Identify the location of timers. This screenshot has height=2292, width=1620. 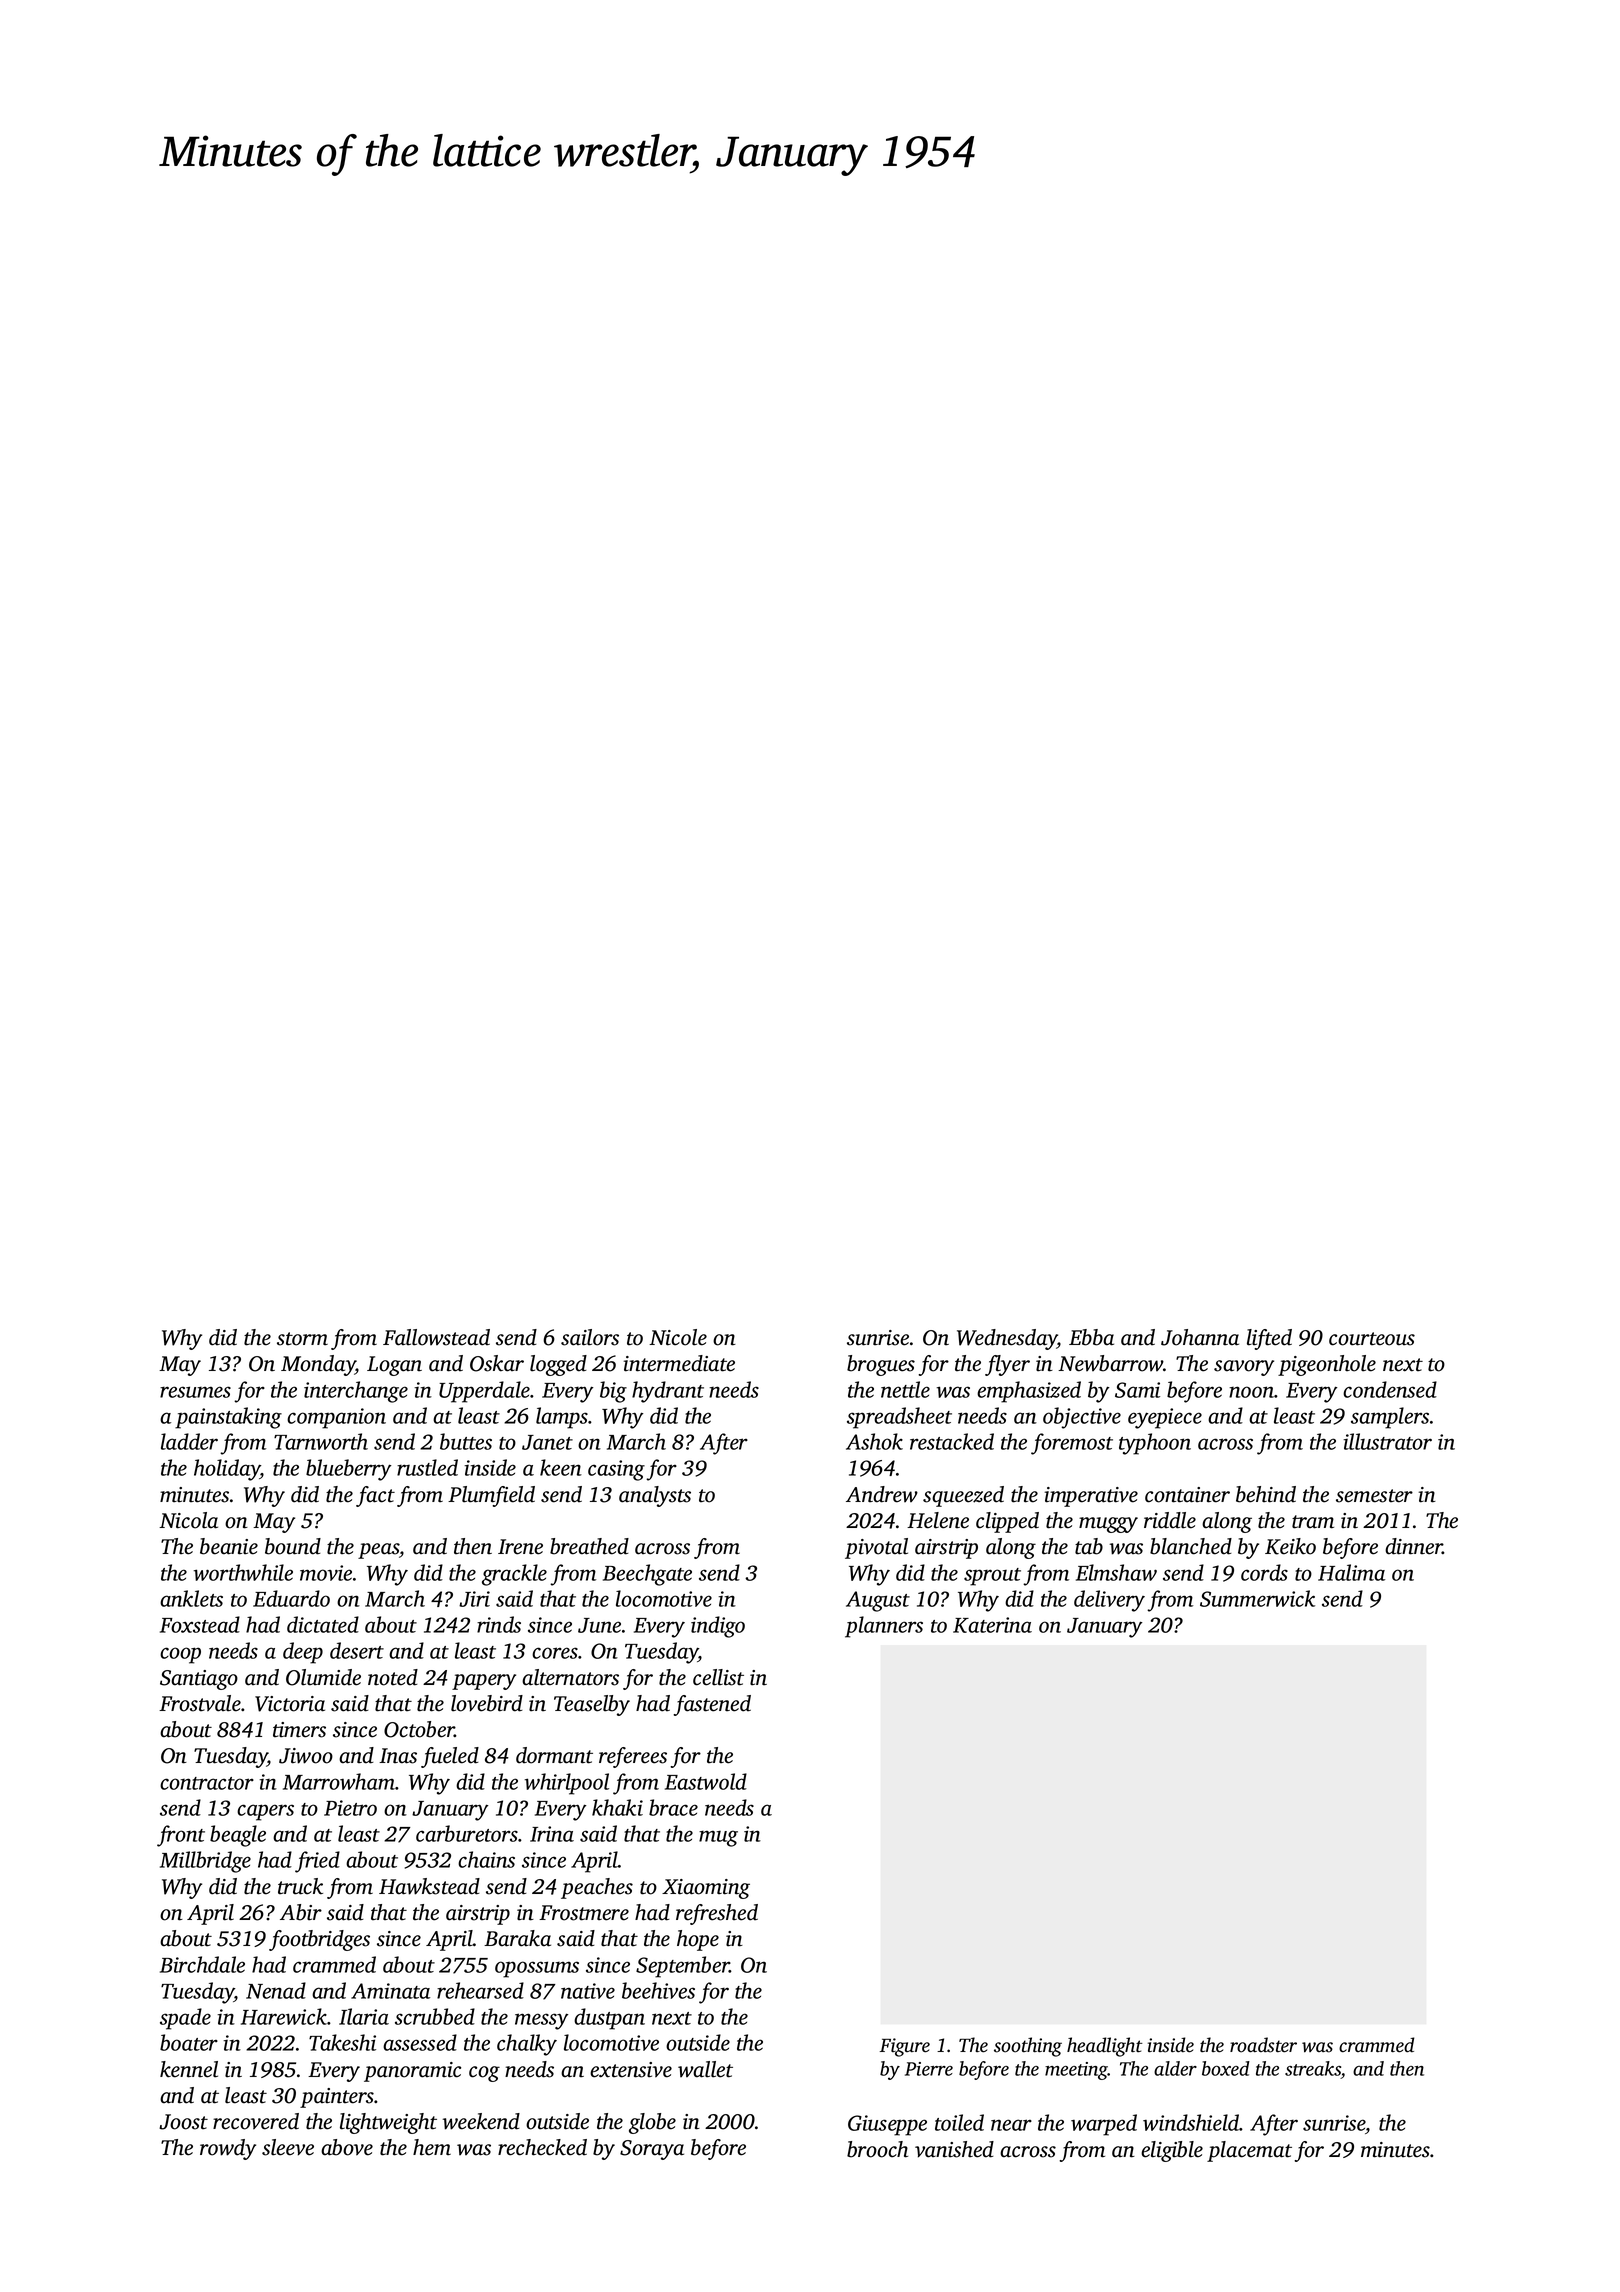
(299, 1730).
